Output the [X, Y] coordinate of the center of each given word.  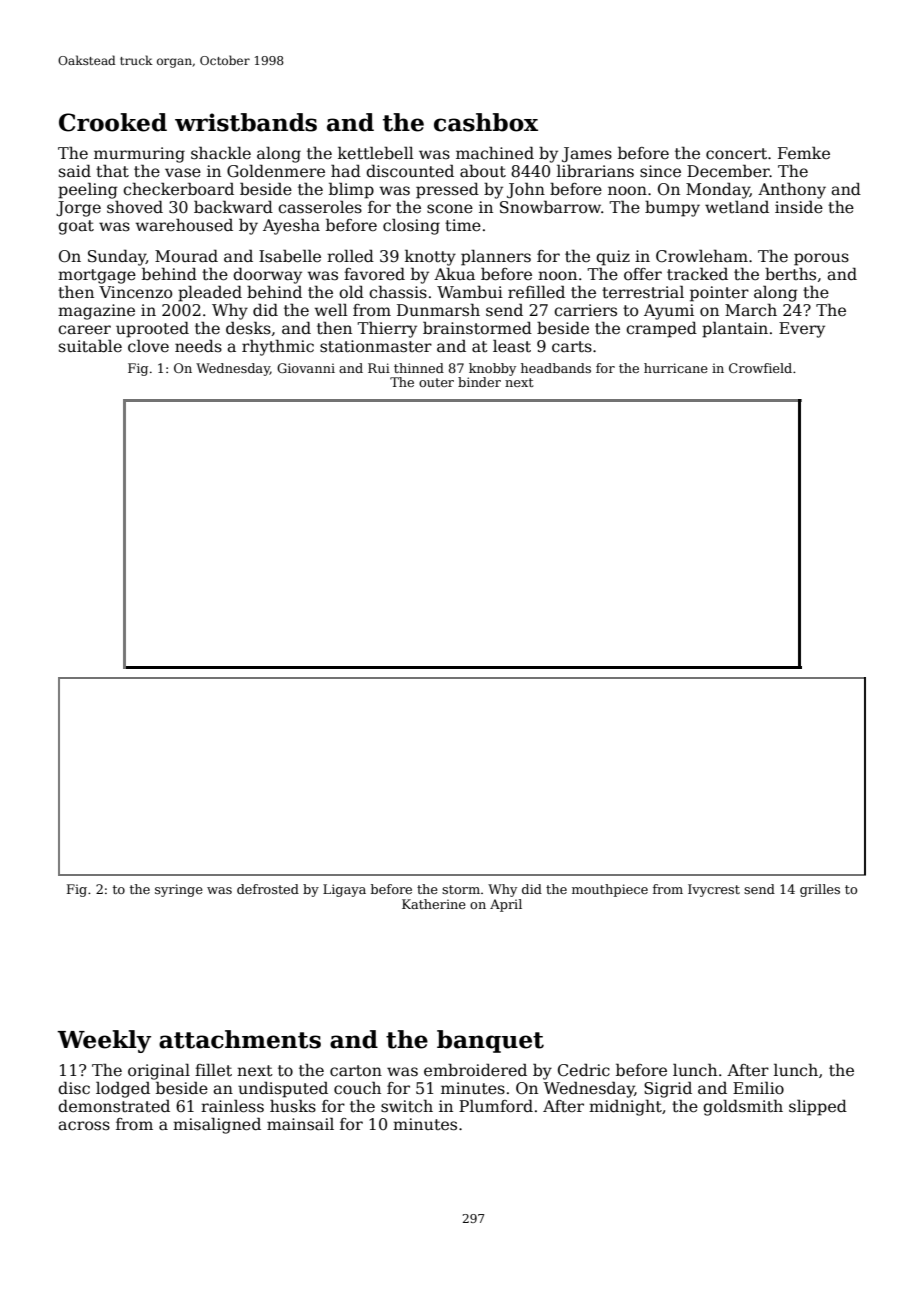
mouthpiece [610, 890]
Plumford [496, 1106]
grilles [820, 890]
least [512, 346]
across [84, 1126]
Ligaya [344, 890]
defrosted [268, 889]
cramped [661, 329]
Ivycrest [714, 890]
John [526, 190]
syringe [179, 890]
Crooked [113, 122]
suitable [90, 346]
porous [821, 259]
